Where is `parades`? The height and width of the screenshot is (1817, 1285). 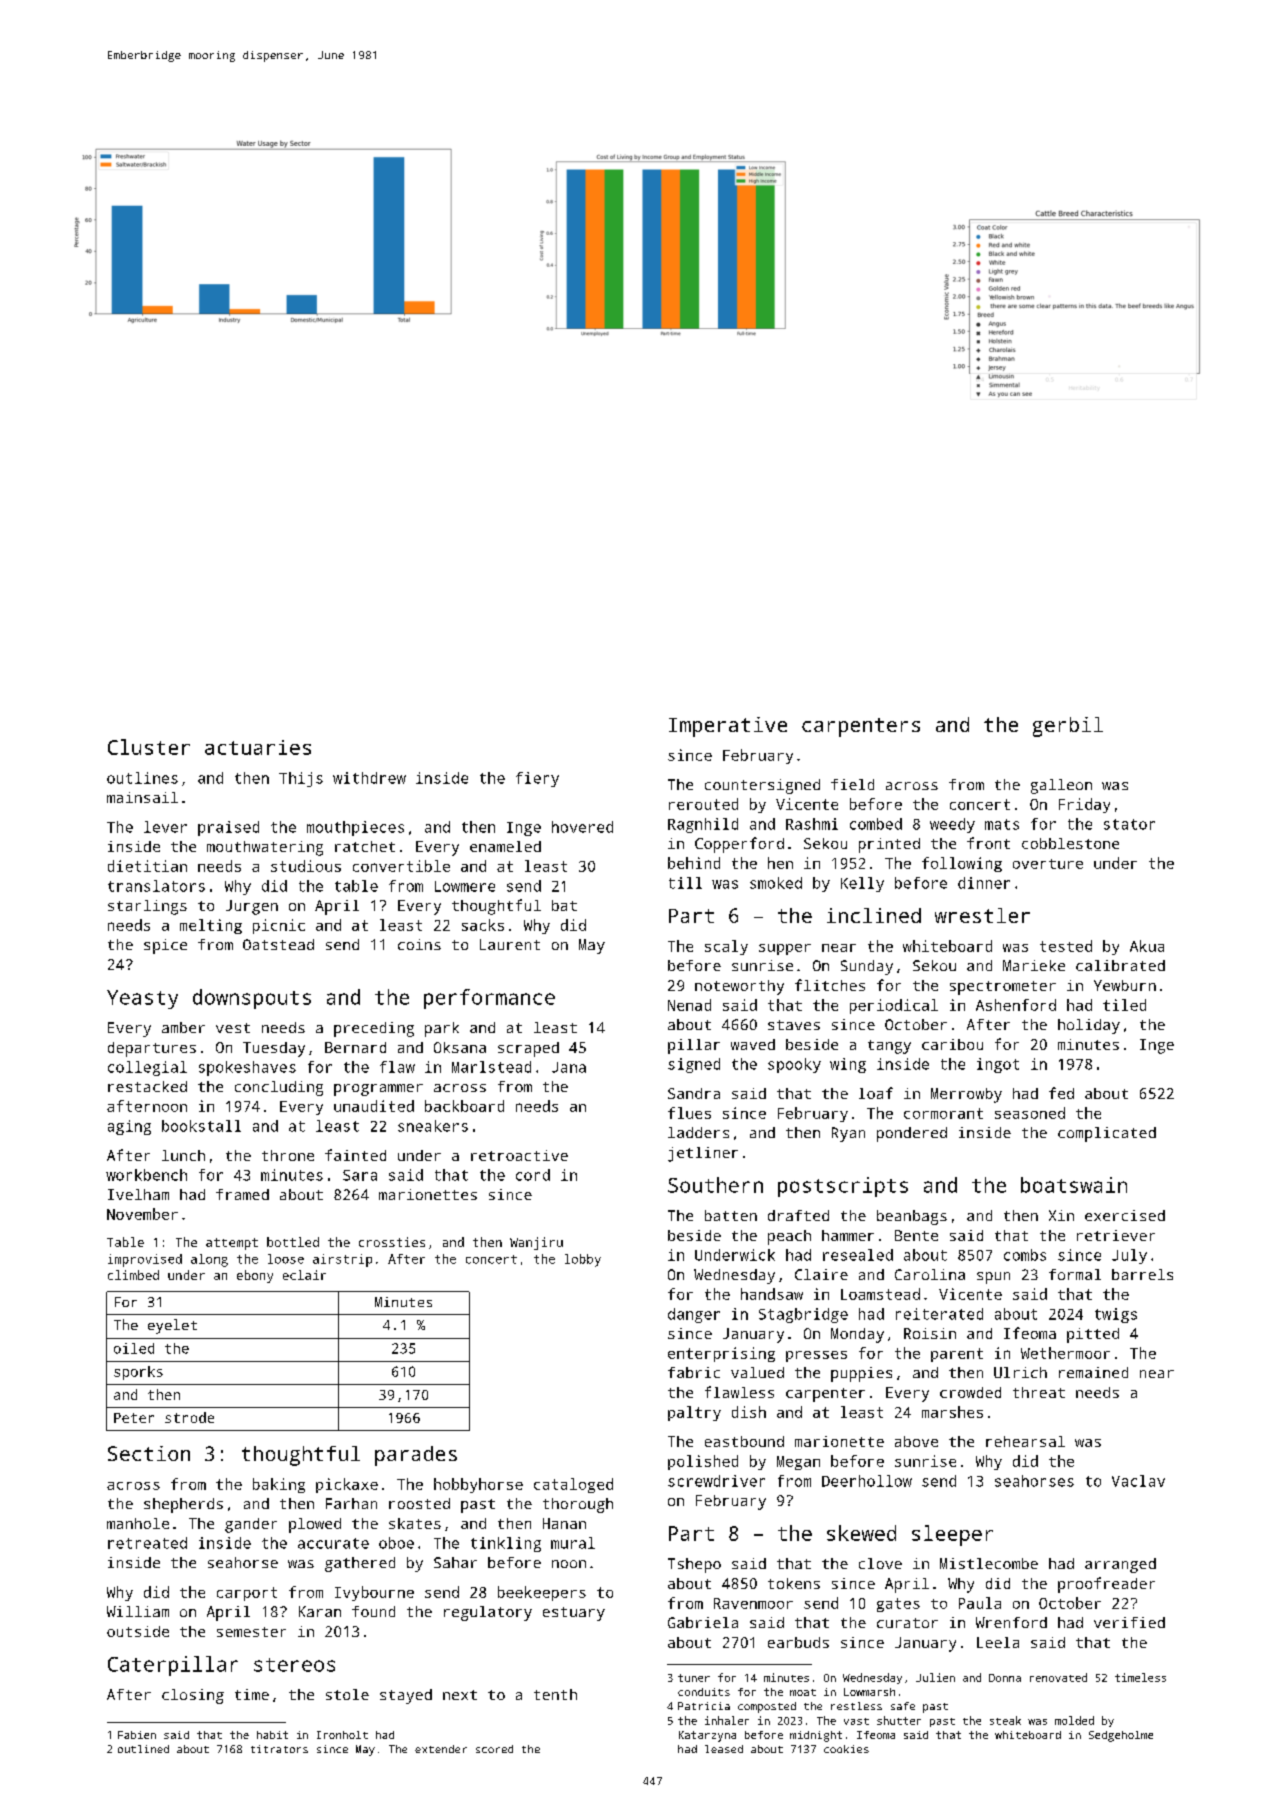 parades is located at coordinates (416, 1456).
